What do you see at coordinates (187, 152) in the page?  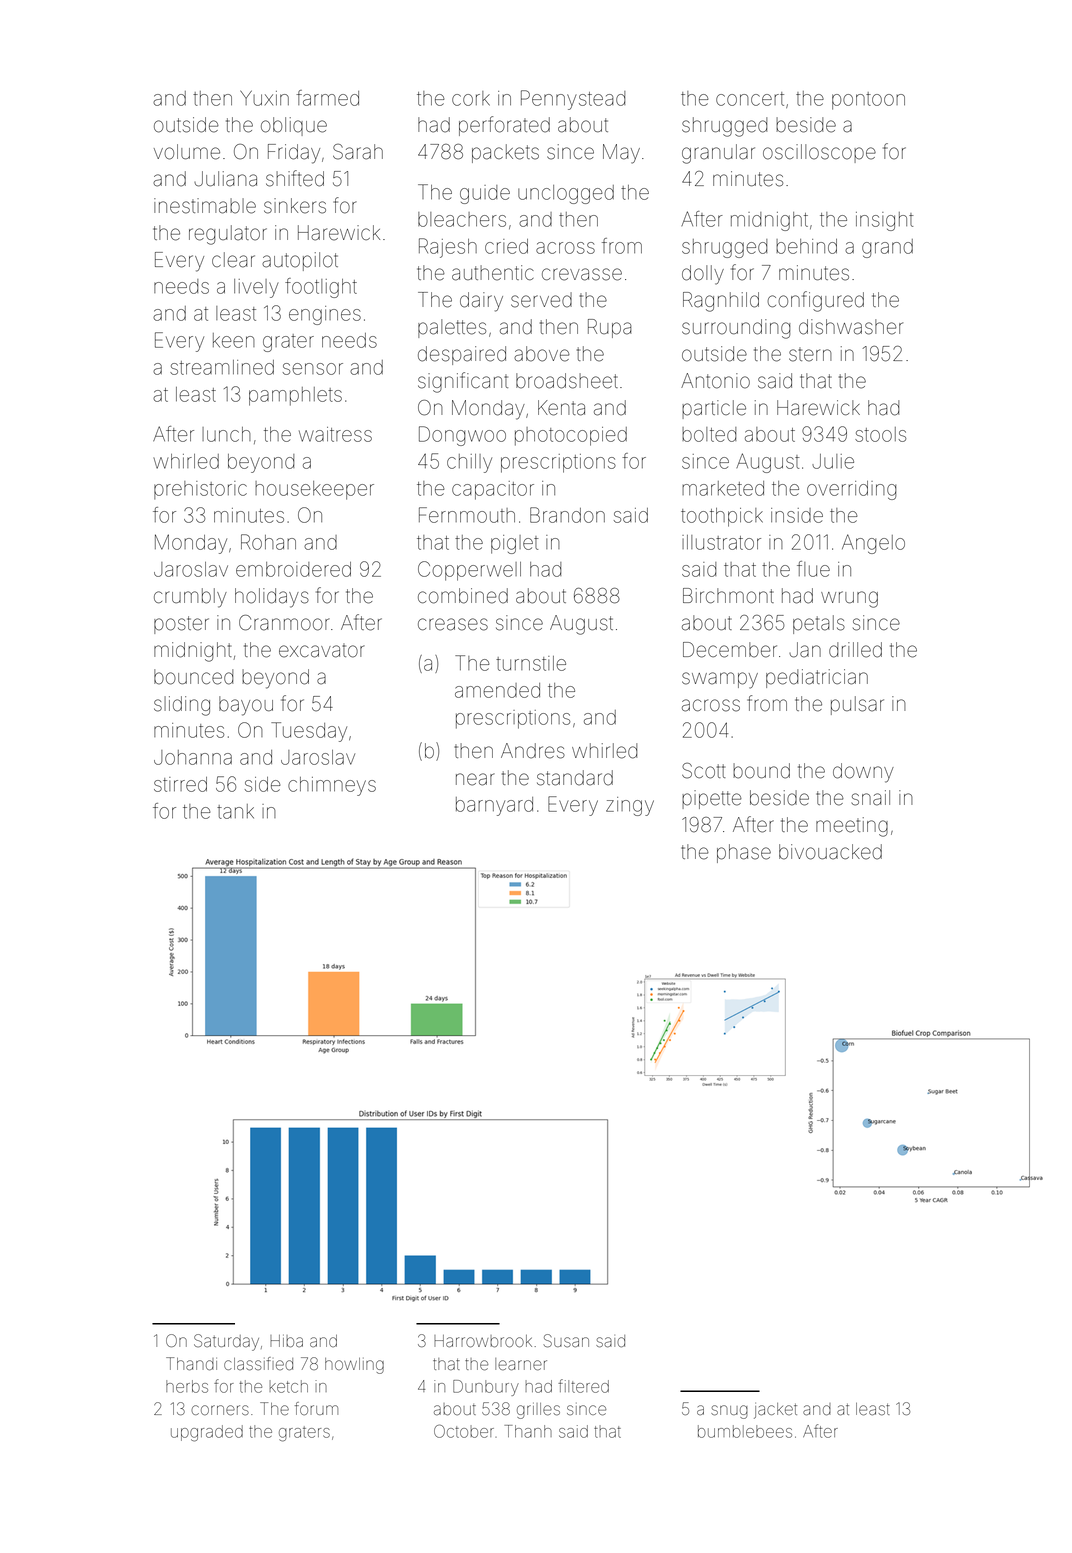 I see `volume` at bounding box center [187, 152].
